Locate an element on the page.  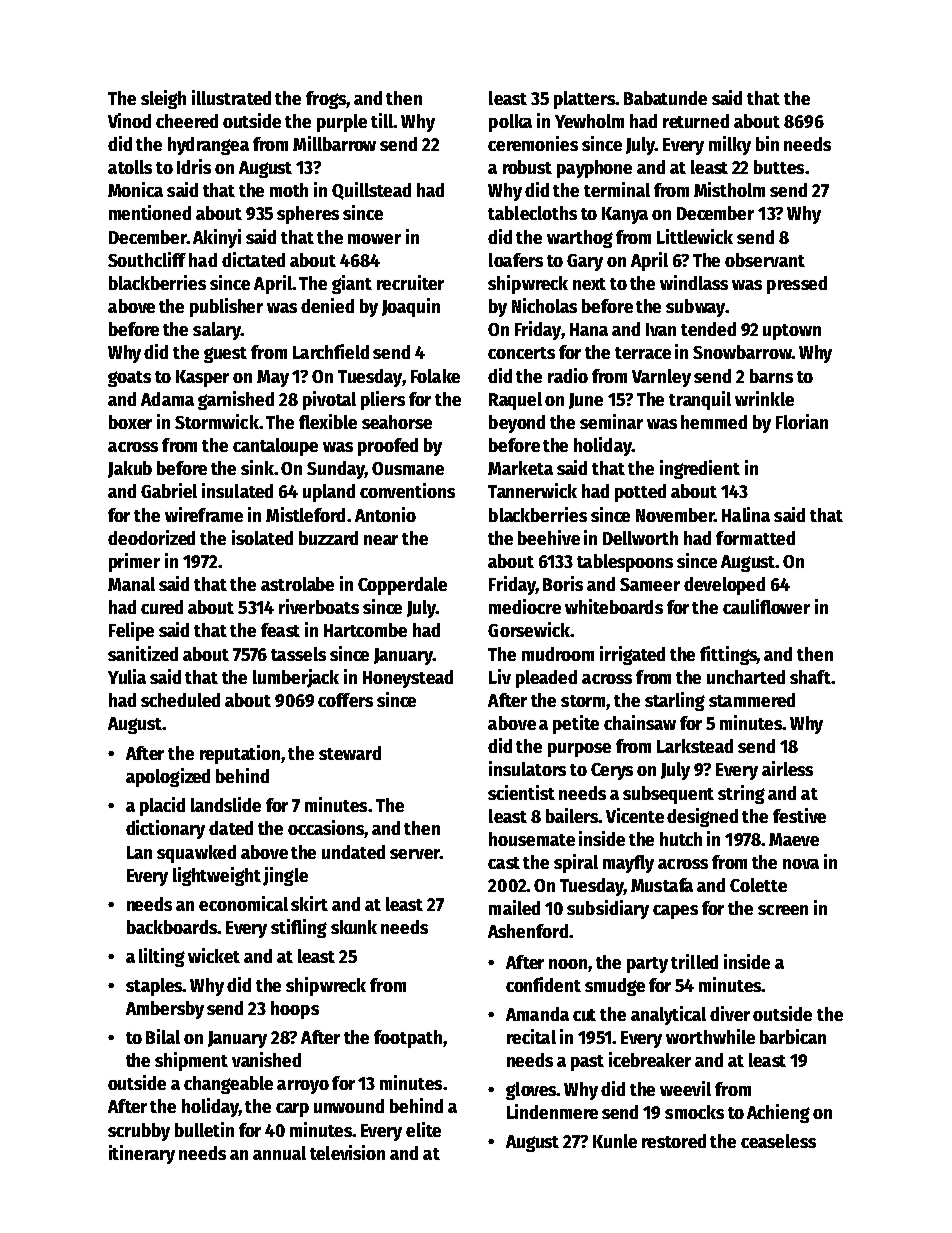
steward is located at coordinates (350, 753).
